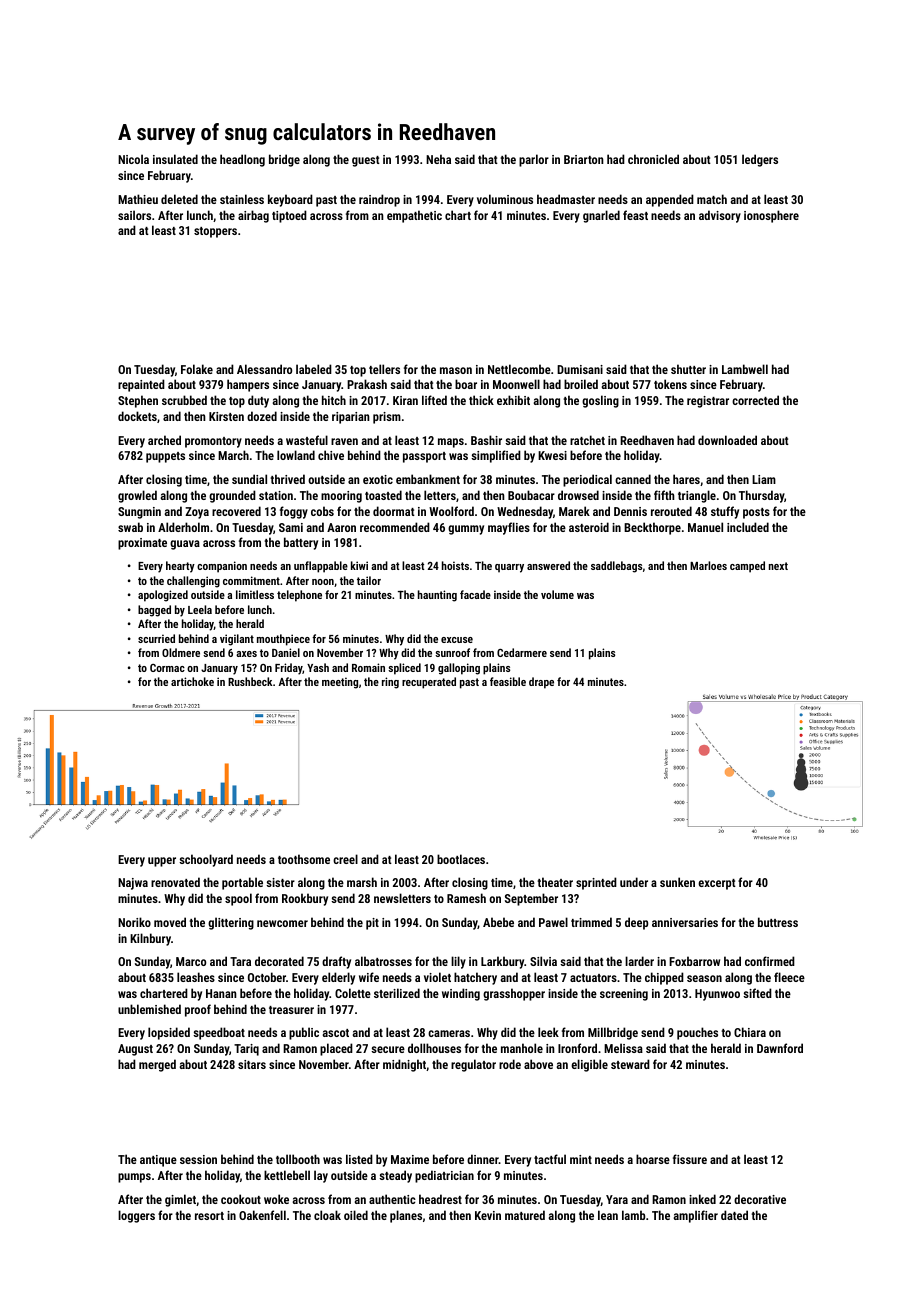 The image size is (924, 1308). Describe the element at coordinates (670, 200) in the screenshot. I see `appended` at that location.
